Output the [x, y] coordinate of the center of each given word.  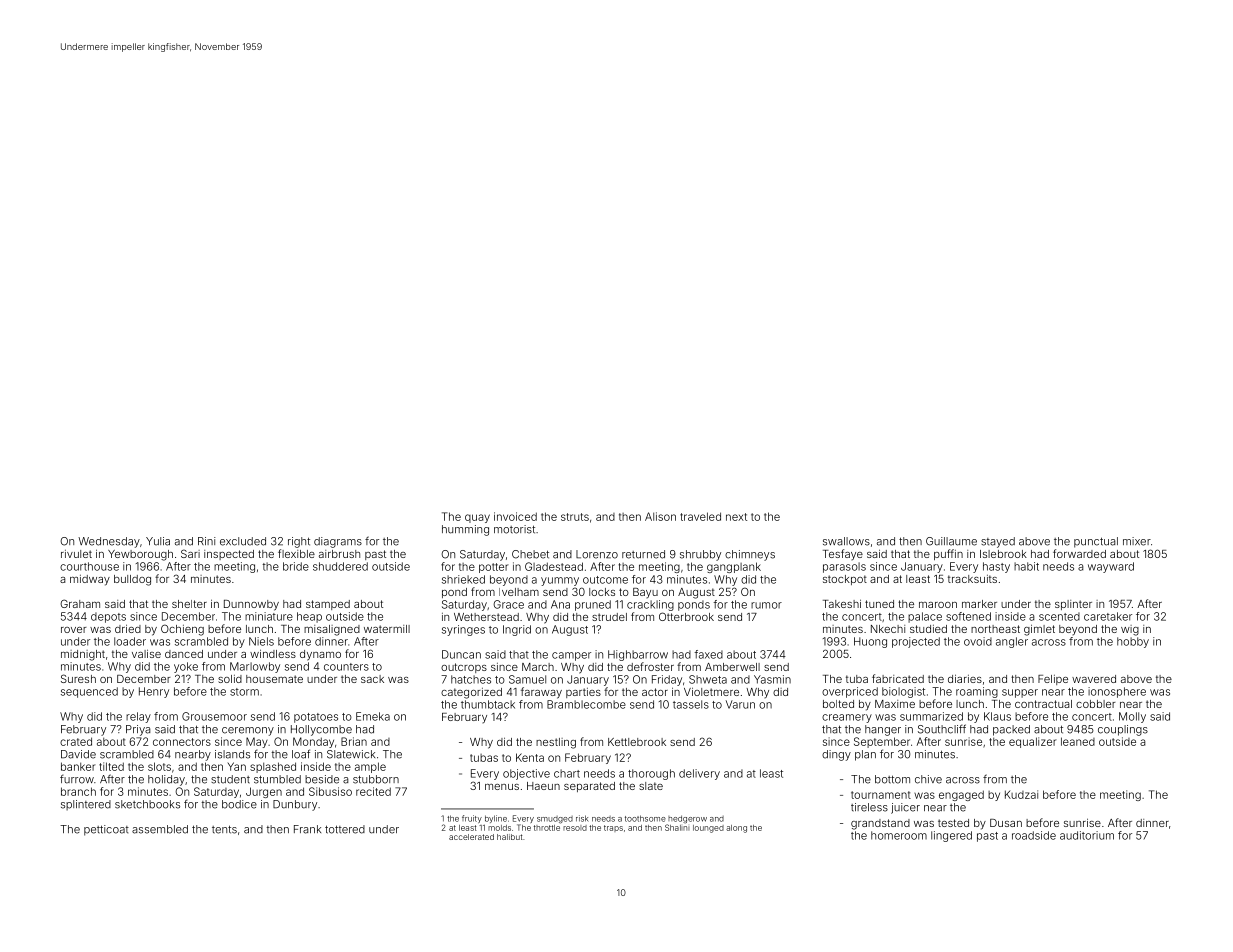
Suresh [78, 678]
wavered [1094, 679]
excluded [243, 541]
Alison [660, 516]
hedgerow [687, 819]
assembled [160, 829]
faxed [708, 654]
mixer [1137, 541]
